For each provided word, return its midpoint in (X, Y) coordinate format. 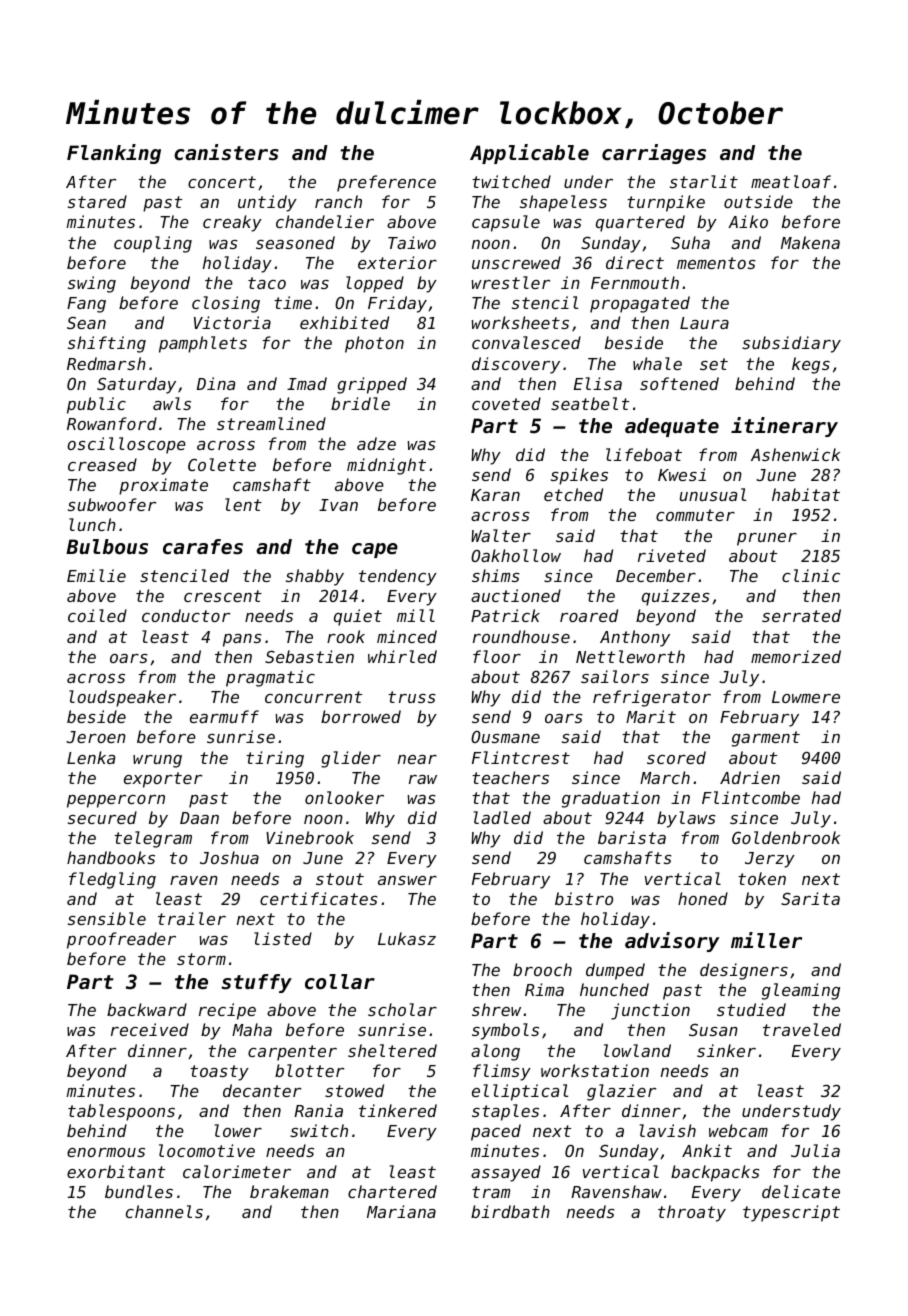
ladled (502, 817)
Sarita (810, 898)
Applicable (529, 154)
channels (164, 1211)
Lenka (91, 757)
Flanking (114, 154)
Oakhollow (516, 555)
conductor (186, 615)
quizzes (676, 597)
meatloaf (791, 181)
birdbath (510, 1211)
